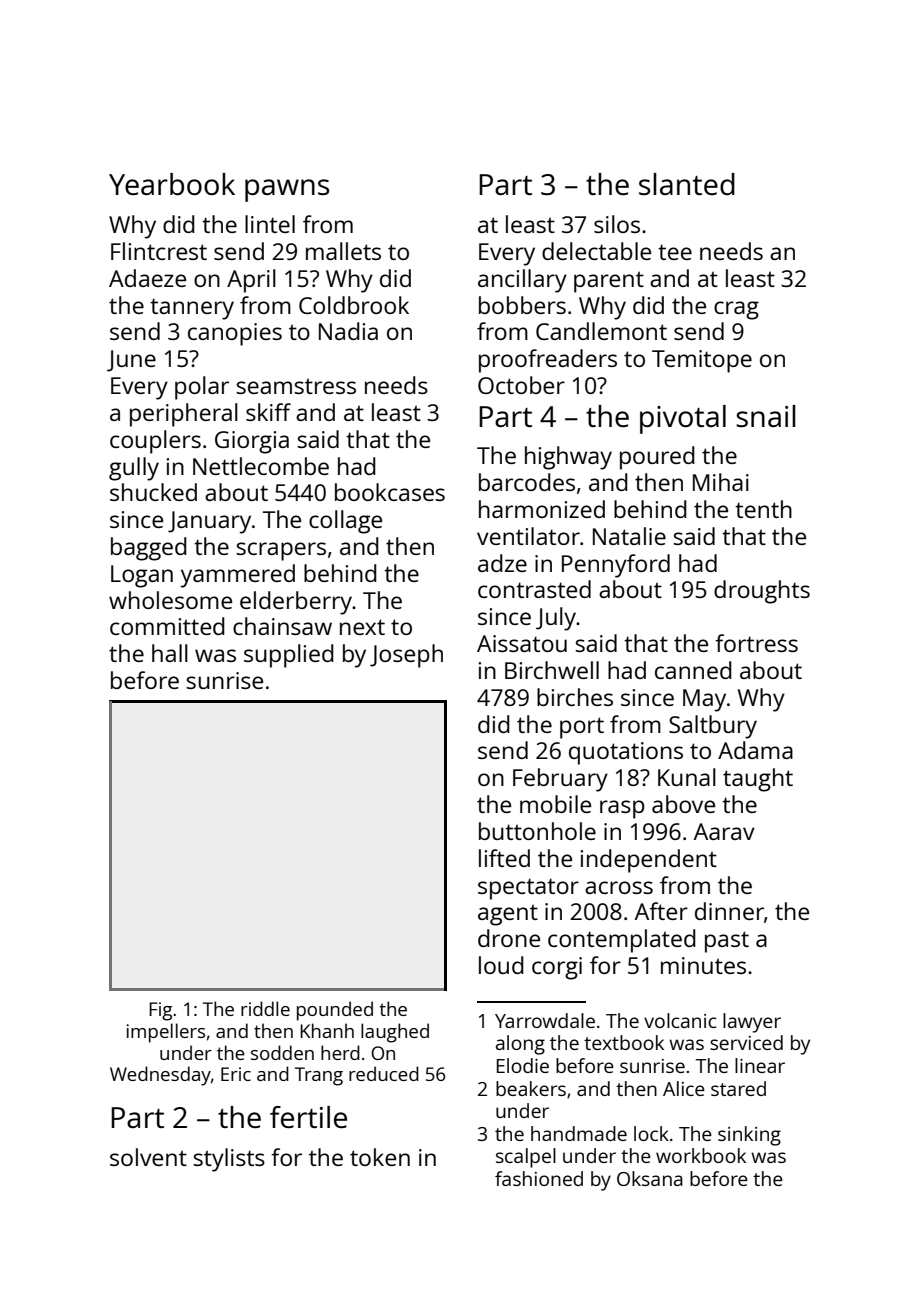 Image resolution: width=924 pixels, height=1311 pixels. I want to click on pawns, so click(287, 190).
